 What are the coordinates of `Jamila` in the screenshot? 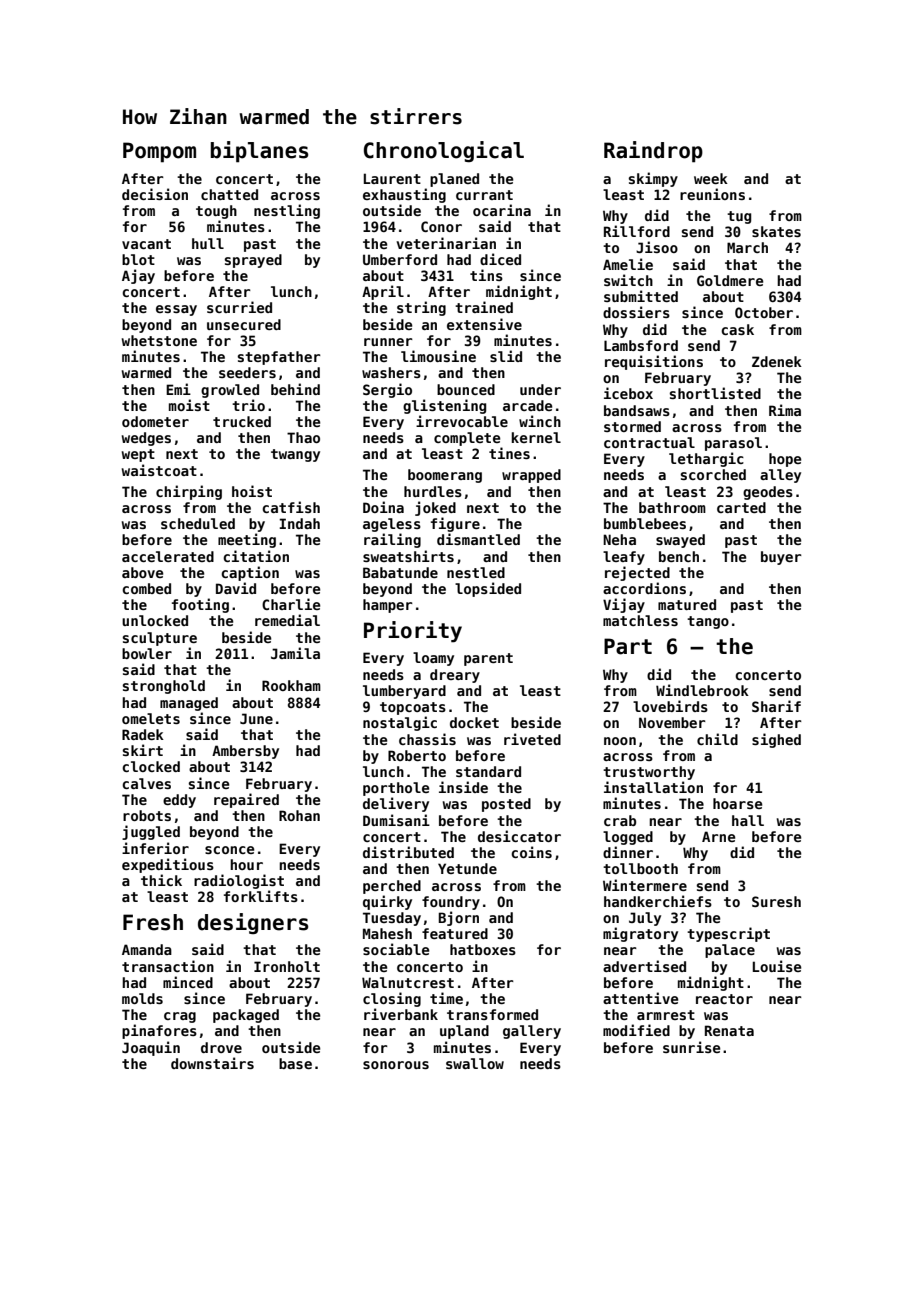 It's located at (295, 653).
